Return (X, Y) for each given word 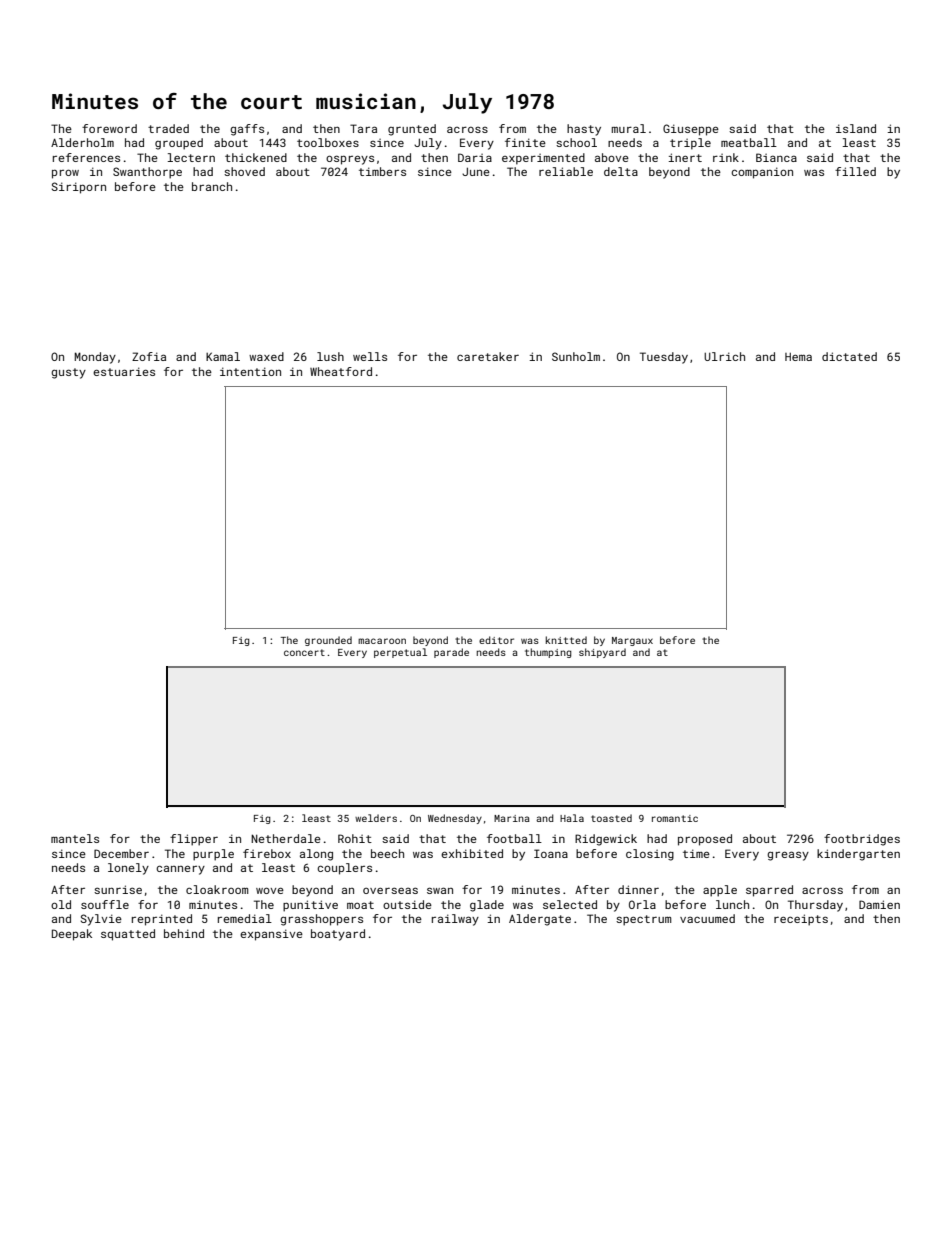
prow (65, 174)
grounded (328, 641)
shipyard (602, 653)
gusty (68, 373)
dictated (849, 356)
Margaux (632, 641)
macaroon (382, 641)
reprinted (162, 920)
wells (370, 356)
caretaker (488, 356)
